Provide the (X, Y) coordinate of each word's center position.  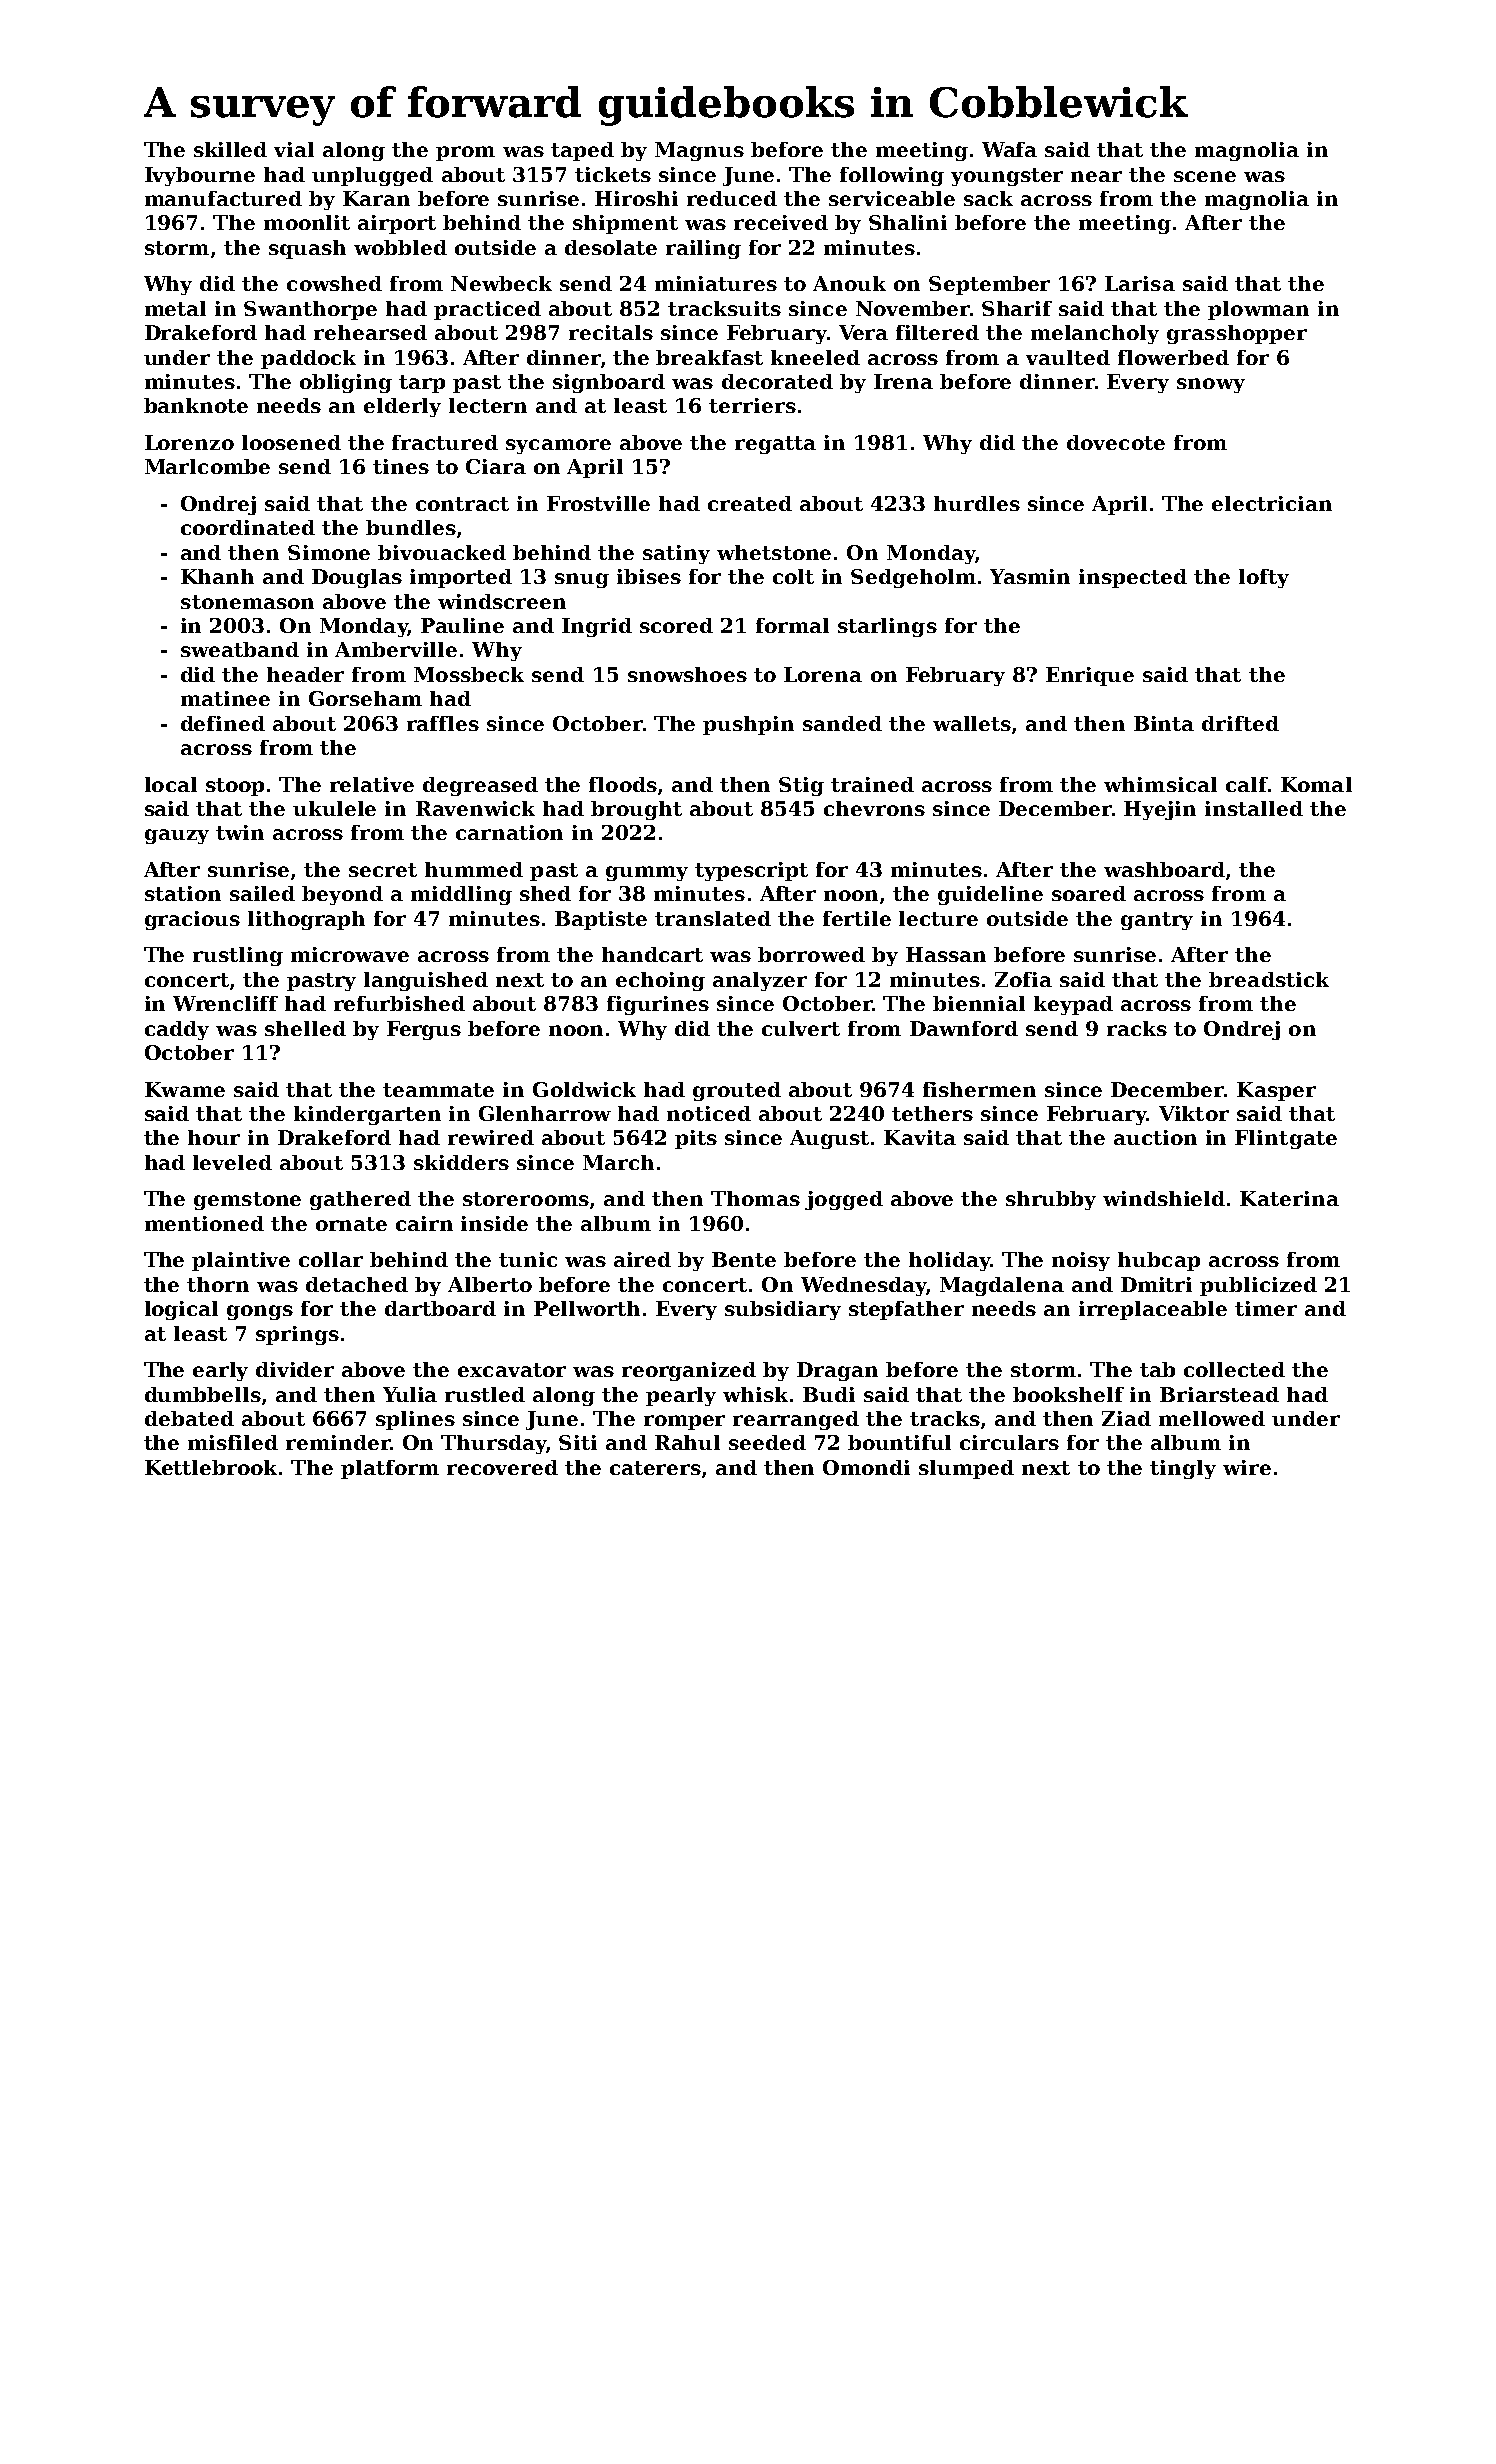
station (183, 893)
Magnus (699, 151)
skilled (230, 149)
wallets (972, 723)
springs (297, 1335)
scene (1205, 176)
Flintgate (1286, 1139)
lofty (1264, 578)
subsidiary (783, 1310)
